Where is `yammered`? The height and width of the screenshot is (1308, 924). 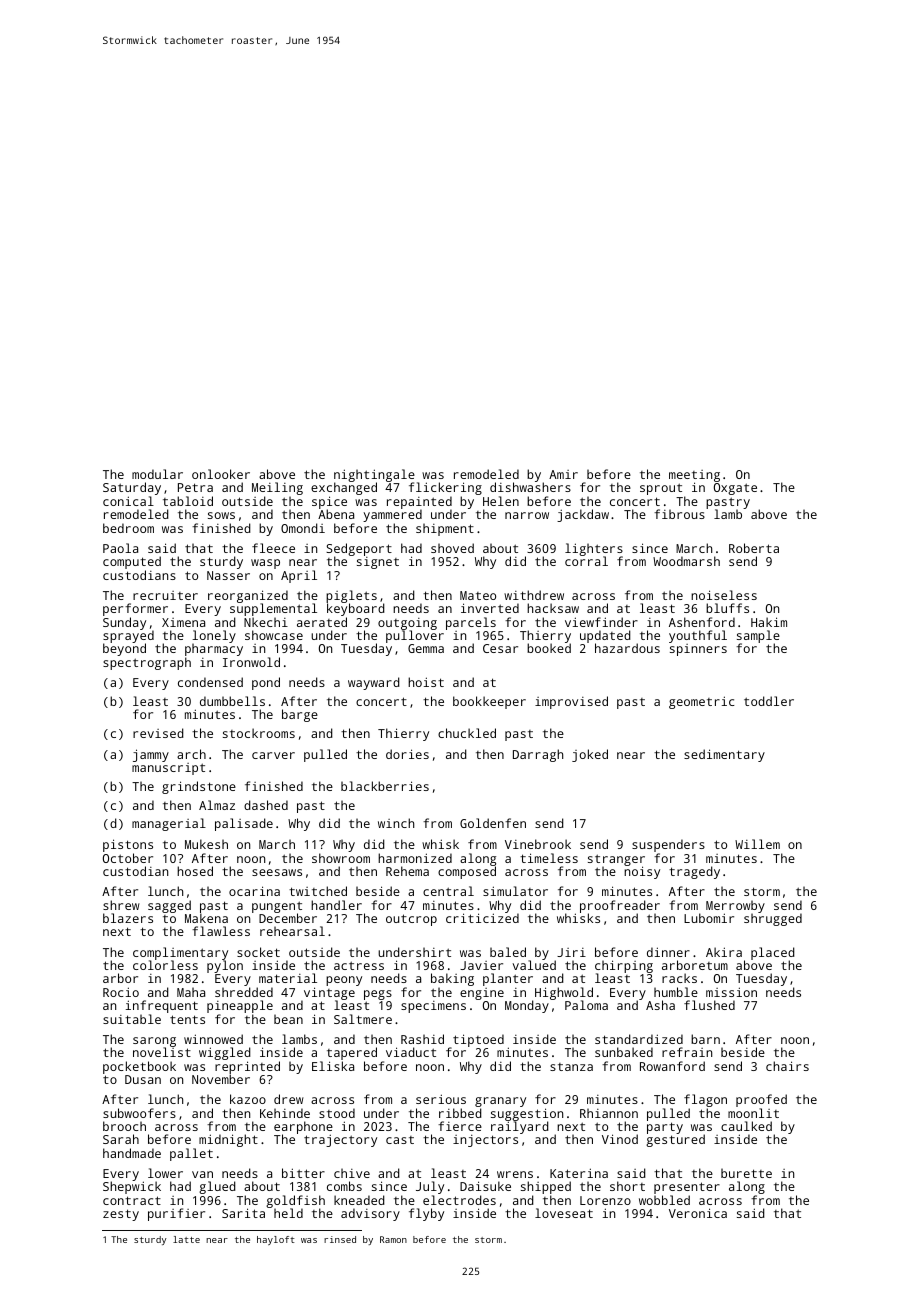
yammered is located at coordinates (392, 516).
